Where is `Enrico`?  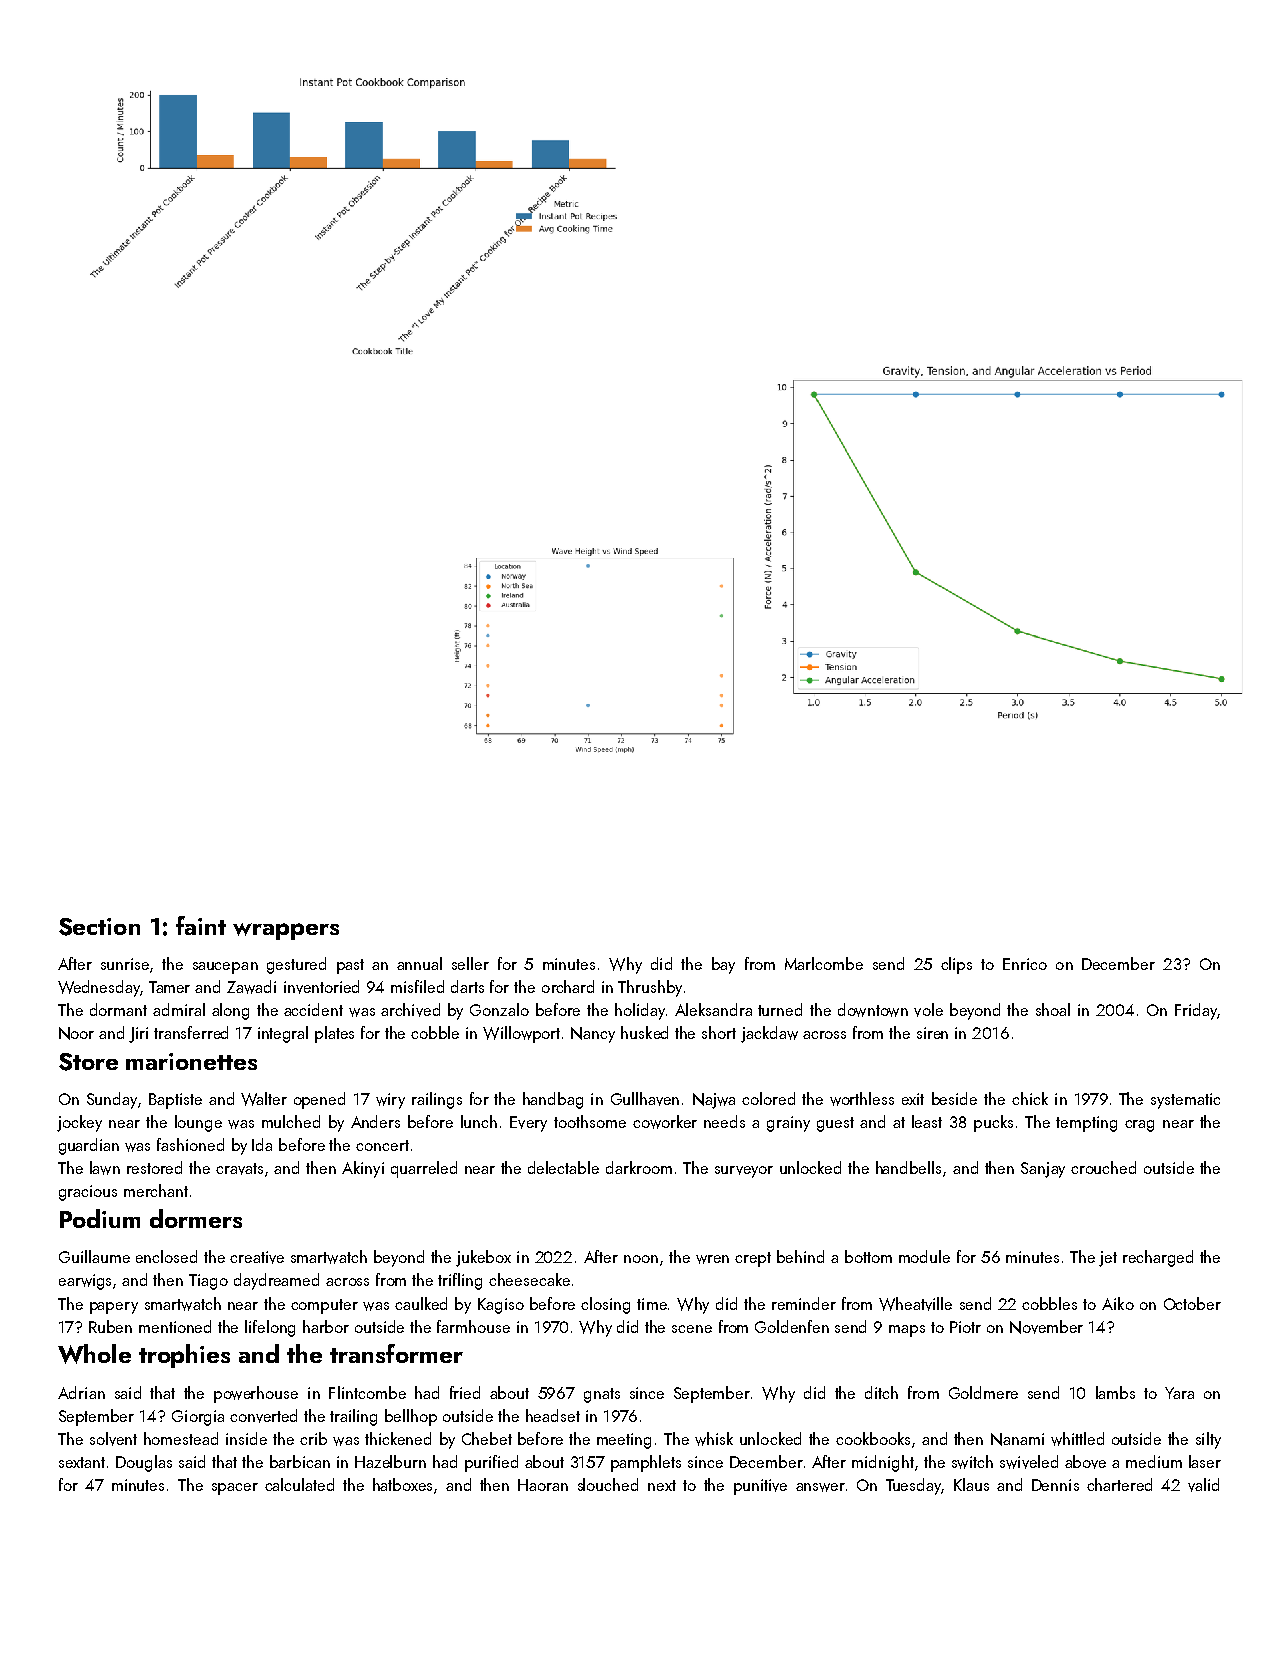
Enrico is located at coordinates (1025, 964).
